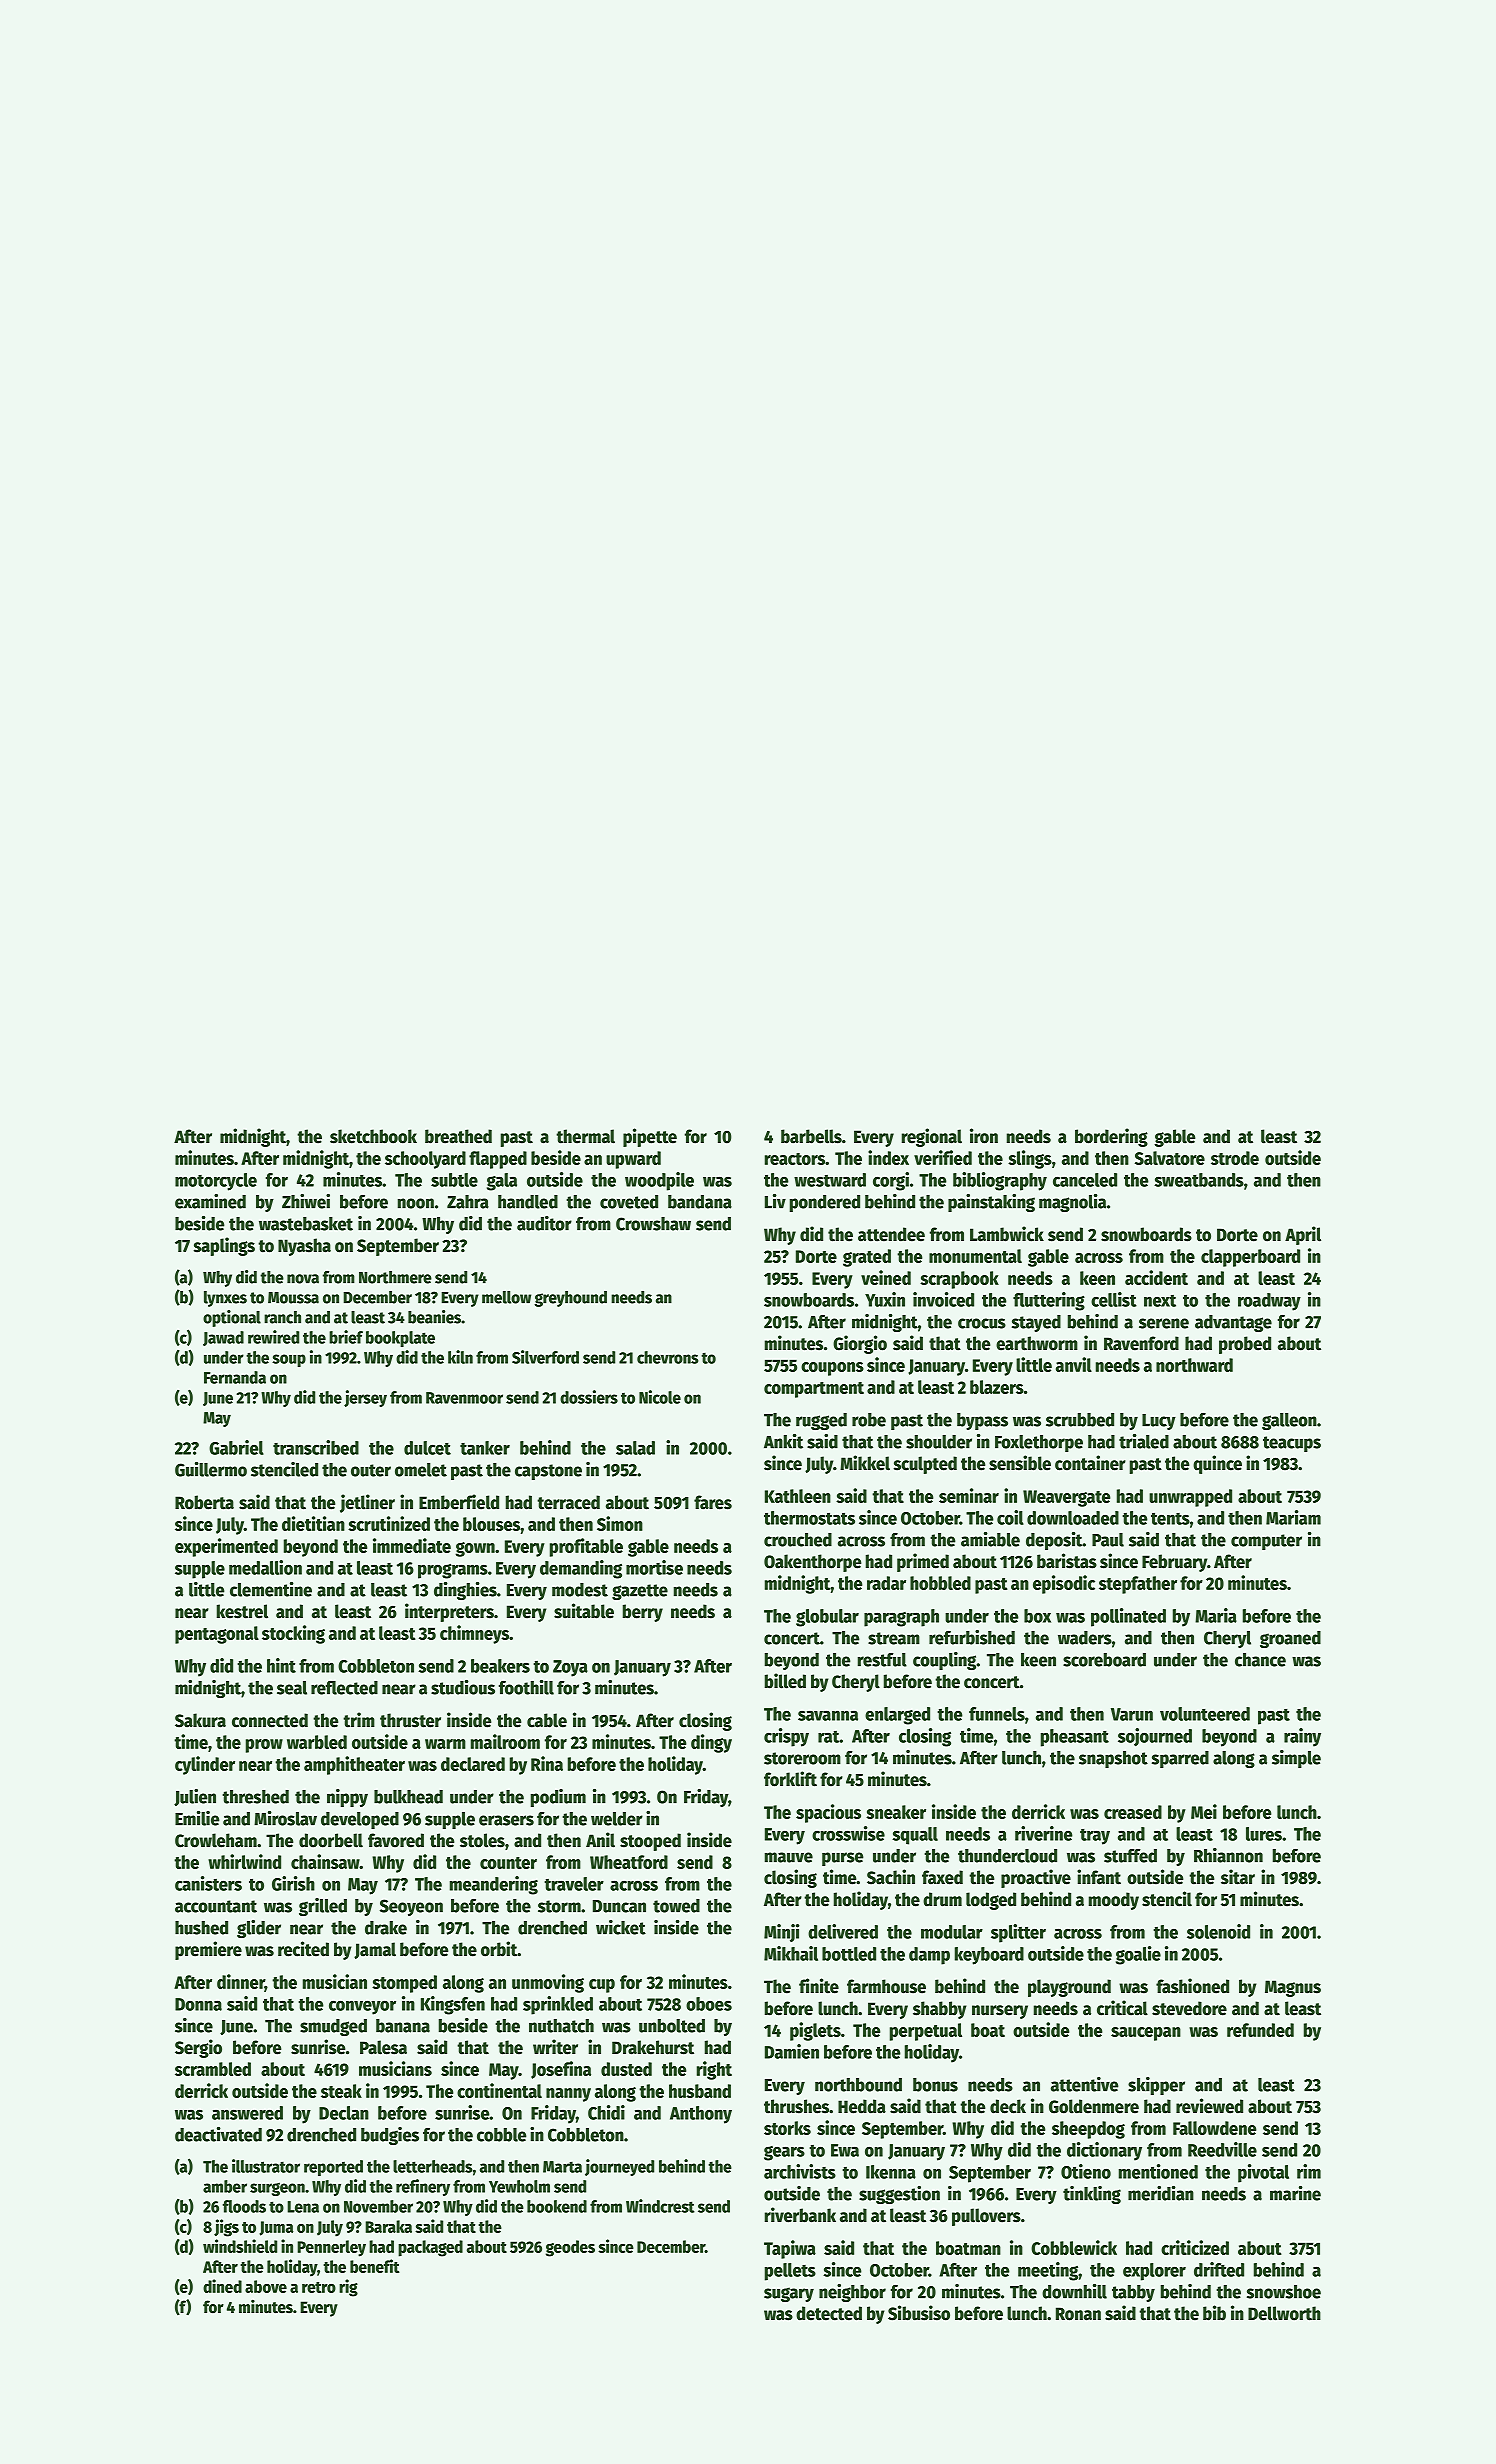  Describe the element at coordinates (621, 1927) in the screenshot. I see `wicket` at that location.
